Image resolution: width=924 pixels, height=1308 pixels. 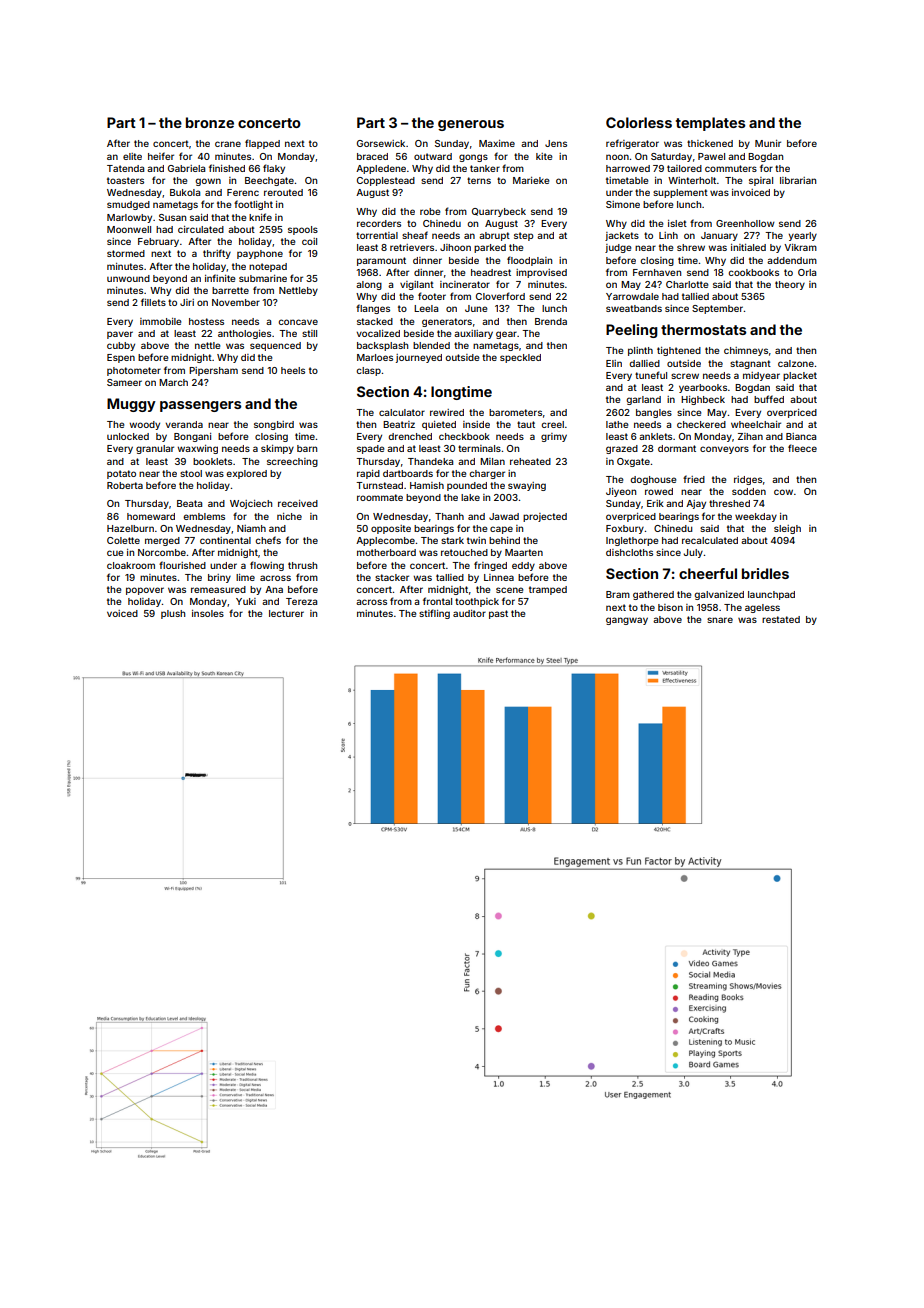 I want to click on songbird, so click(x=274, y=425).
